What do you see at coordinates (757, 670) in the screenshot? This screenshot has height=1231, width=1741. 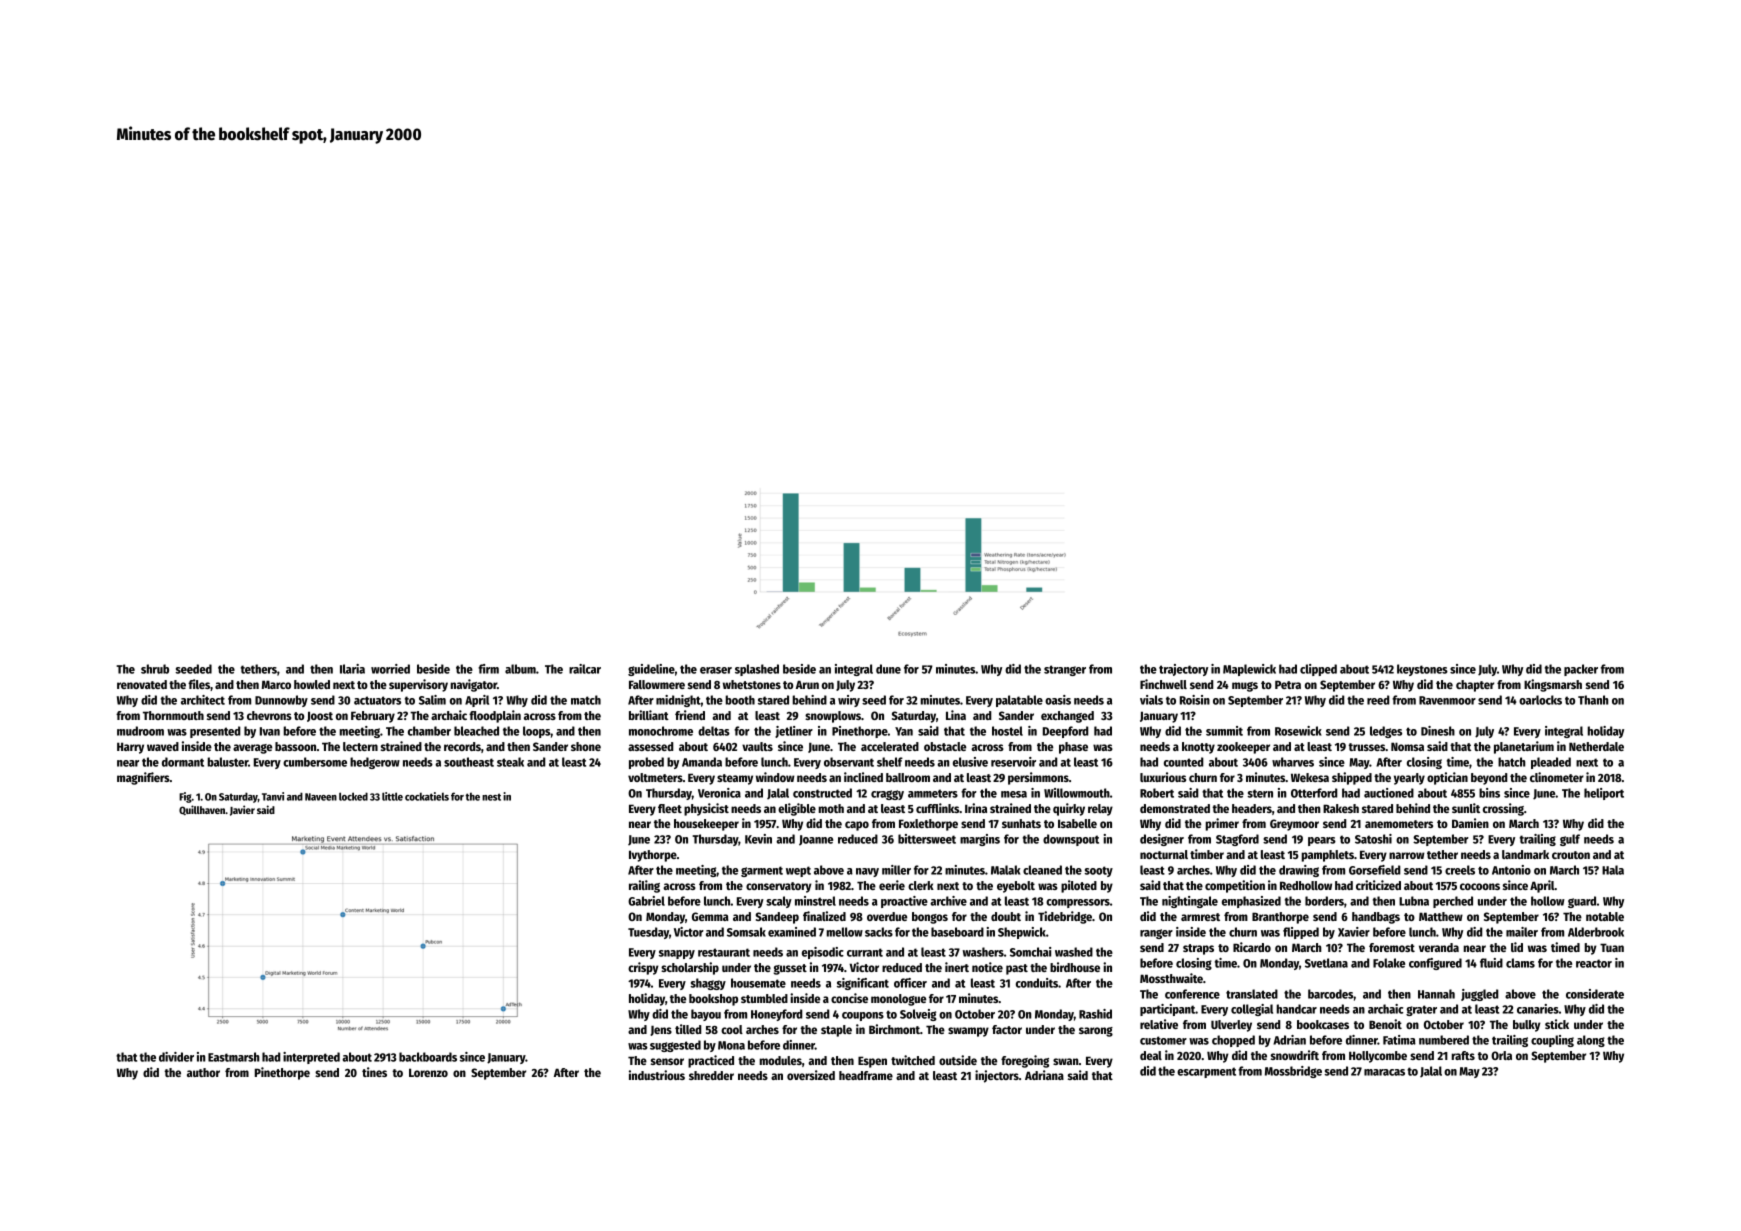 I see `splashed` at bounding box center [757, 670].
